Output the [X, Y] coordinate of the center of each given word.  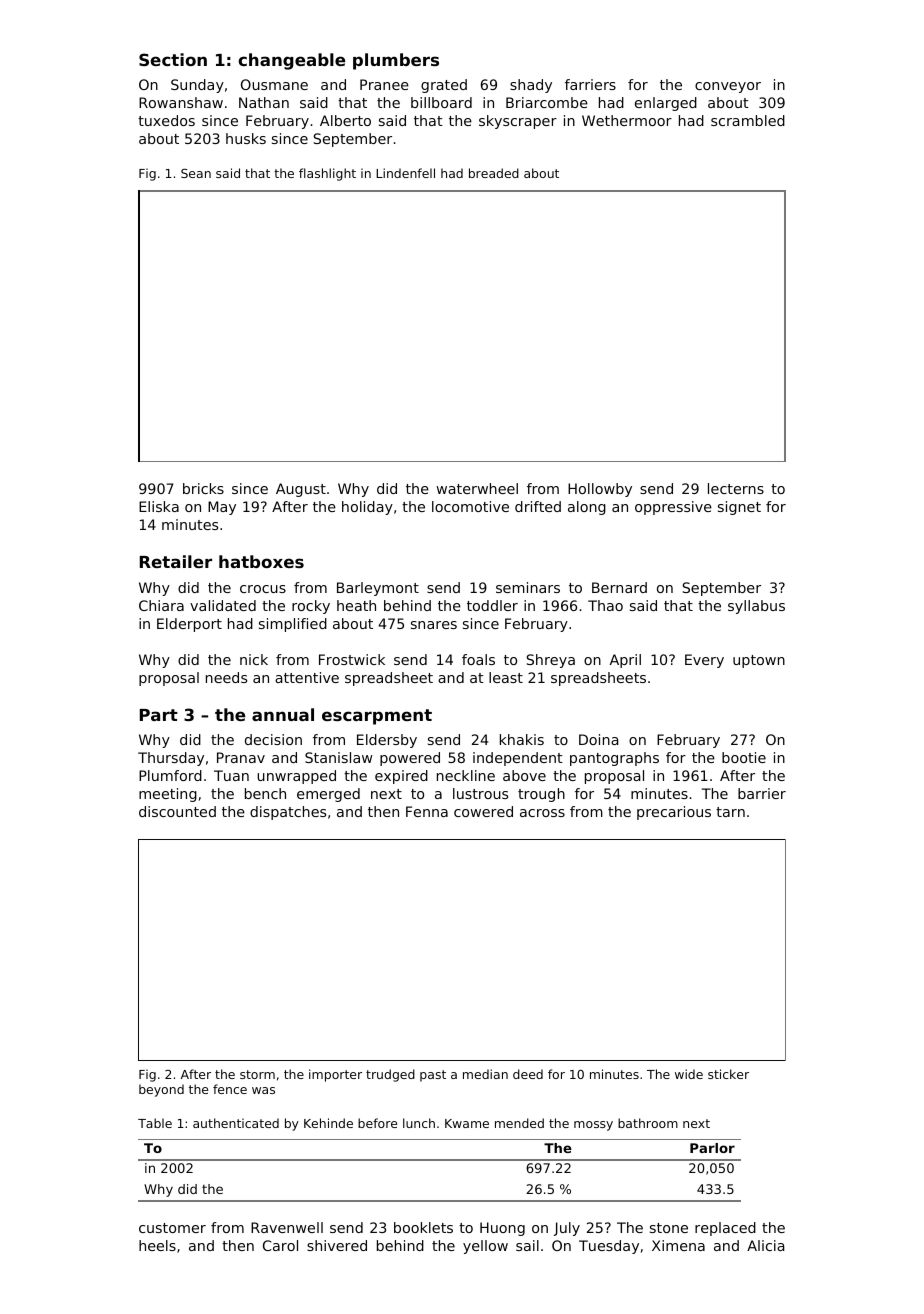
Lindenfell [405, 173]
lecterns [736, 488]
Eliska [159, 506]
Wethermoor [627, 120]
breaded [494, 173]
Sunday [197, 86]
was [263, 1090]
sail [527, 1245]
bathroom [648, 1123]
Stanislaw [338, 757]
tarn [730, 812]
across [542, 813]
